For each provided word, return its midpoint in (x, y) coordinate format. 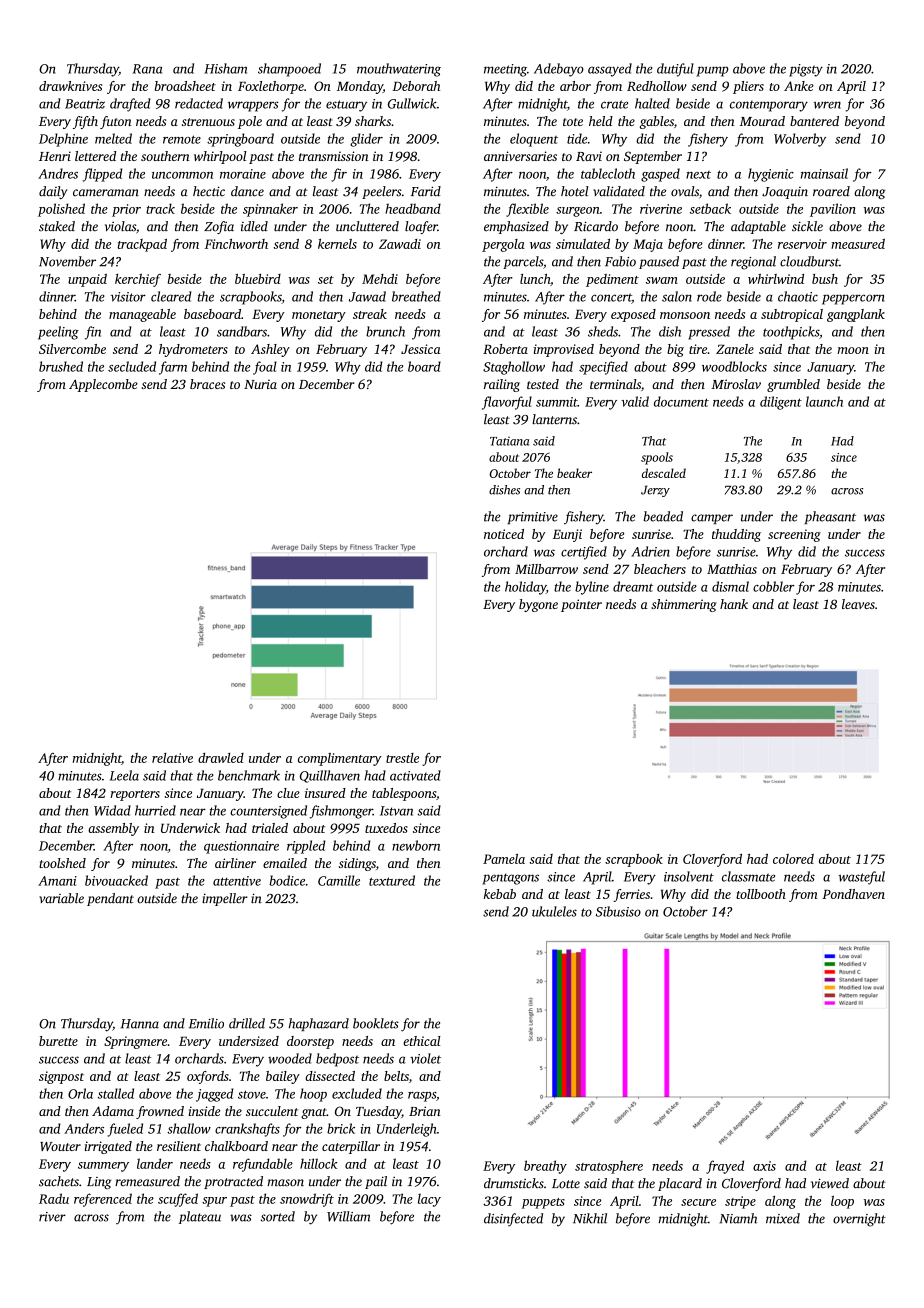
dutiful (675, 70)
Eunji (567, 535)
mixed (783, 1218)
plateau (200, 1217)
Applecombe (103, 385)
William (348, 1216)
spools (657, 458)
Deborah (416, 86)
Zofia (219, 227)
